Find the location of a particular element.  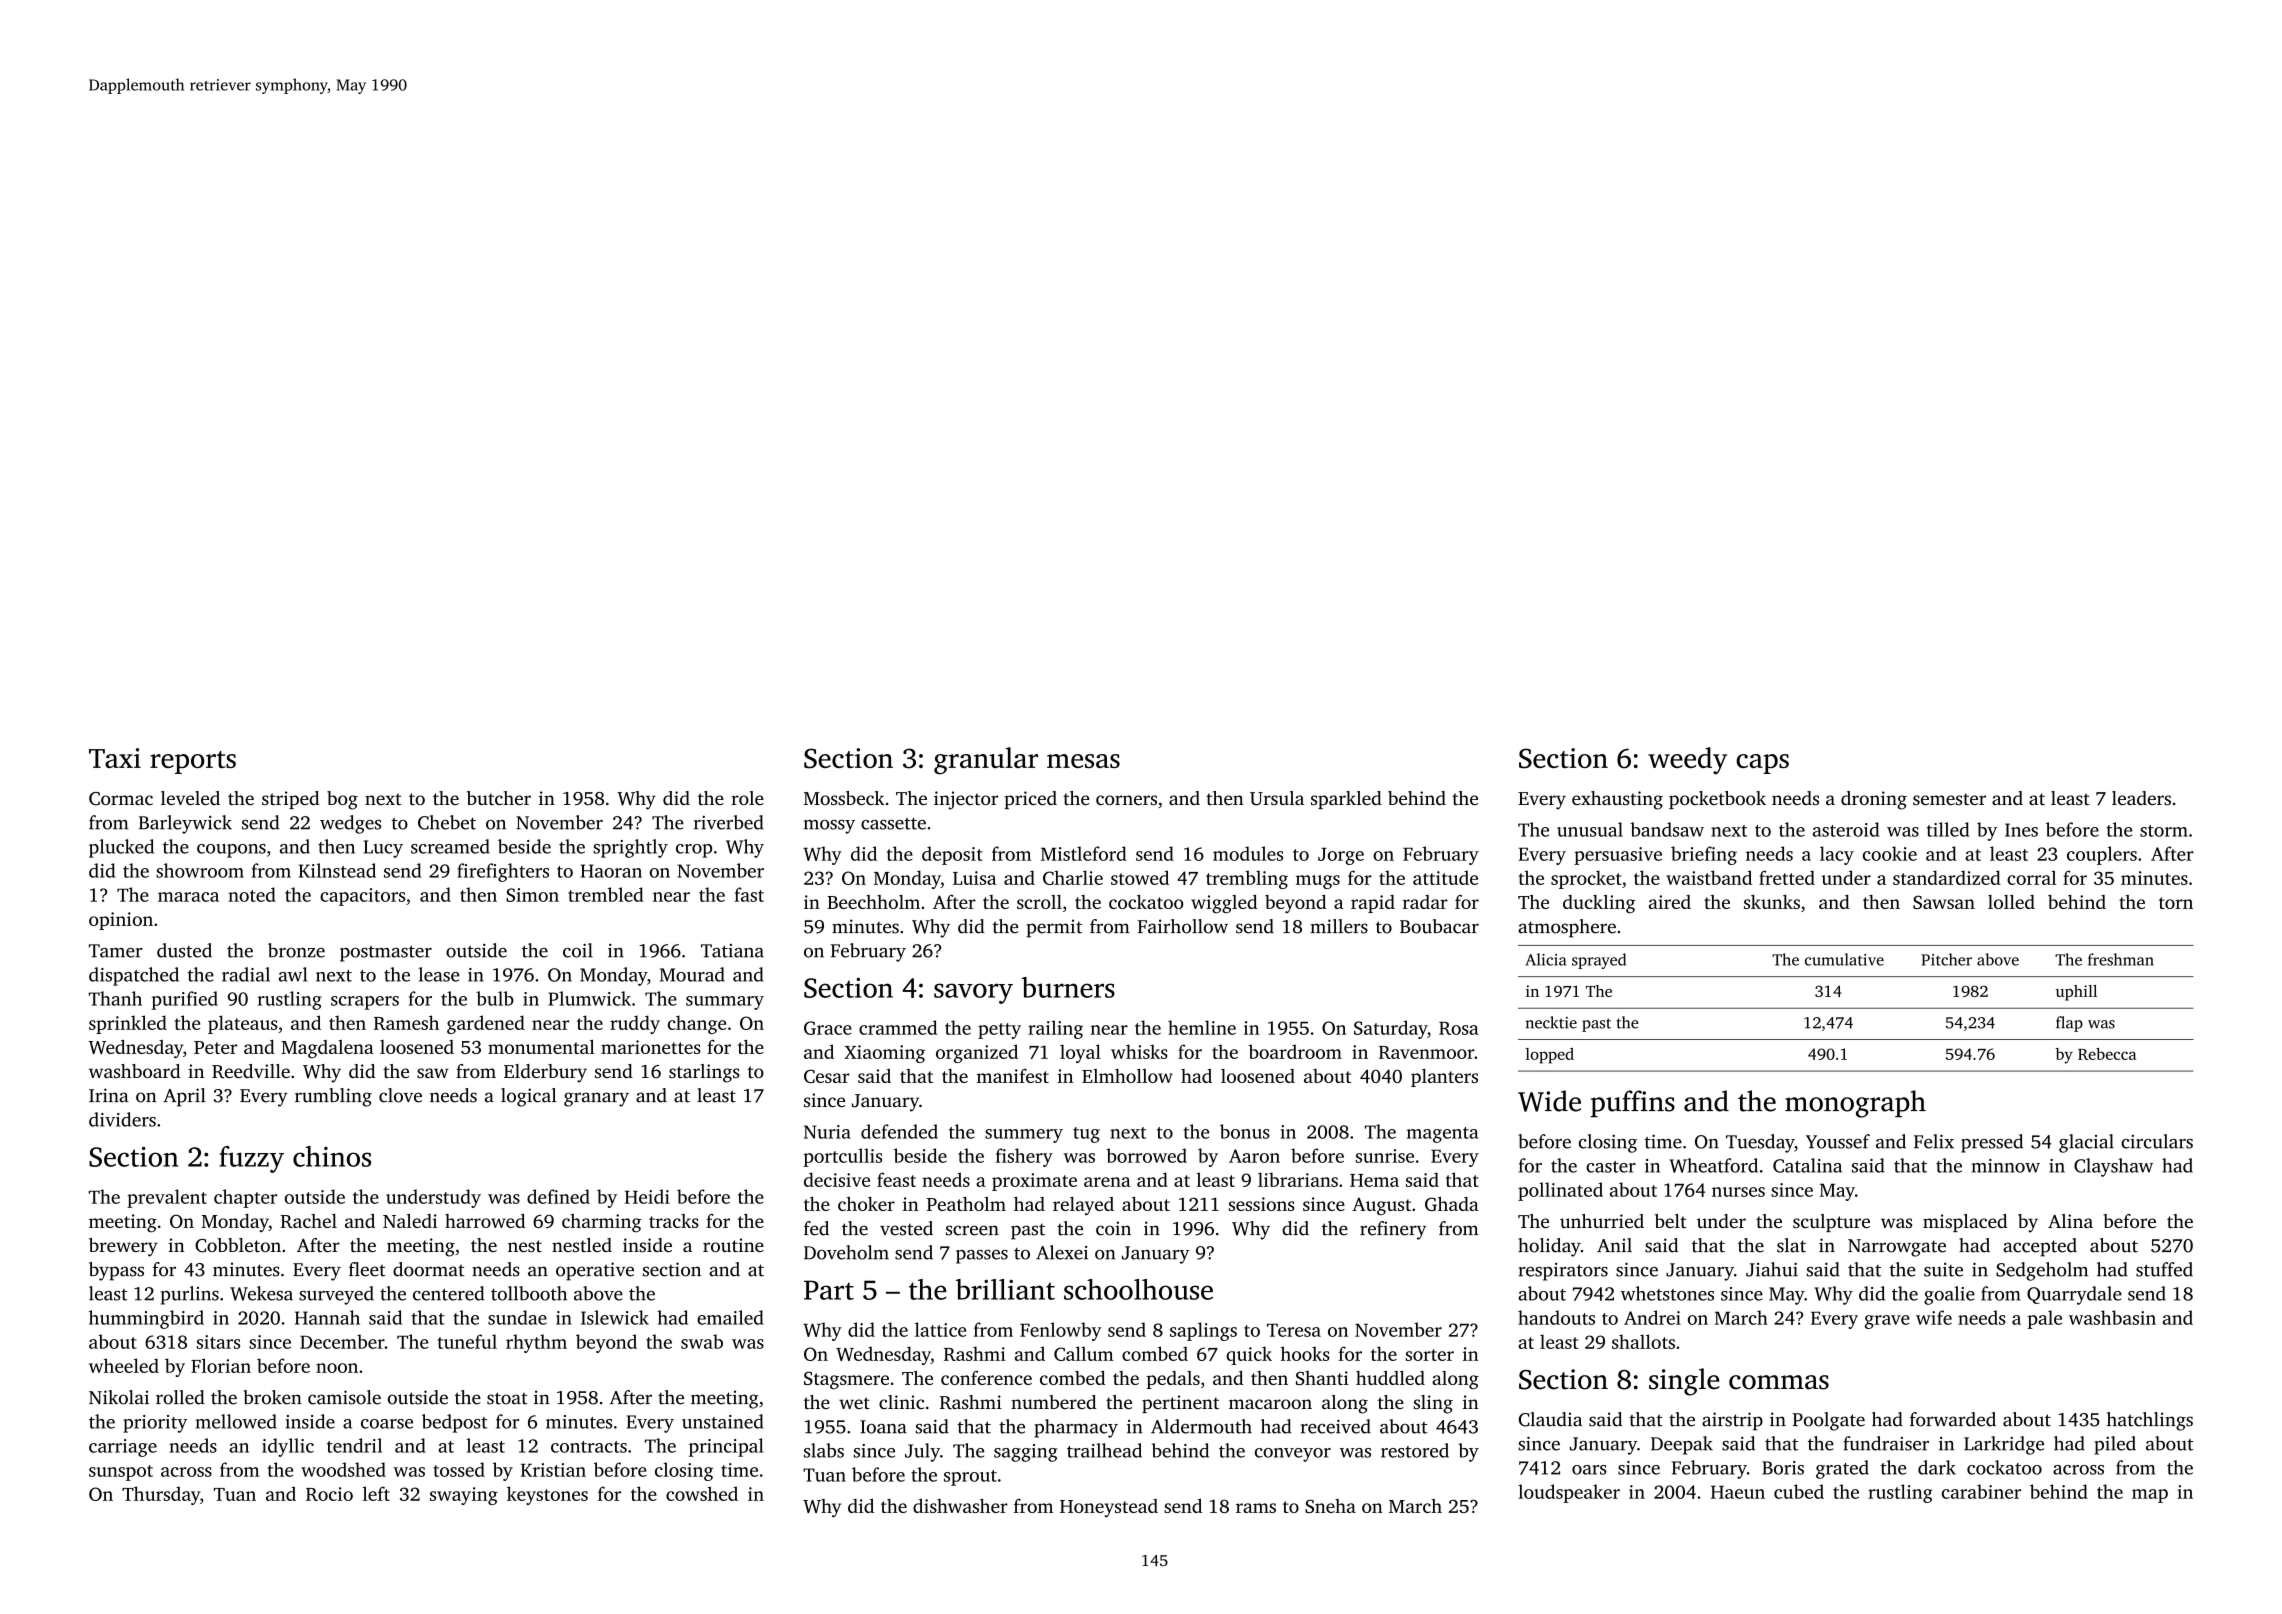

striped is located at coordinates (290, 800).
